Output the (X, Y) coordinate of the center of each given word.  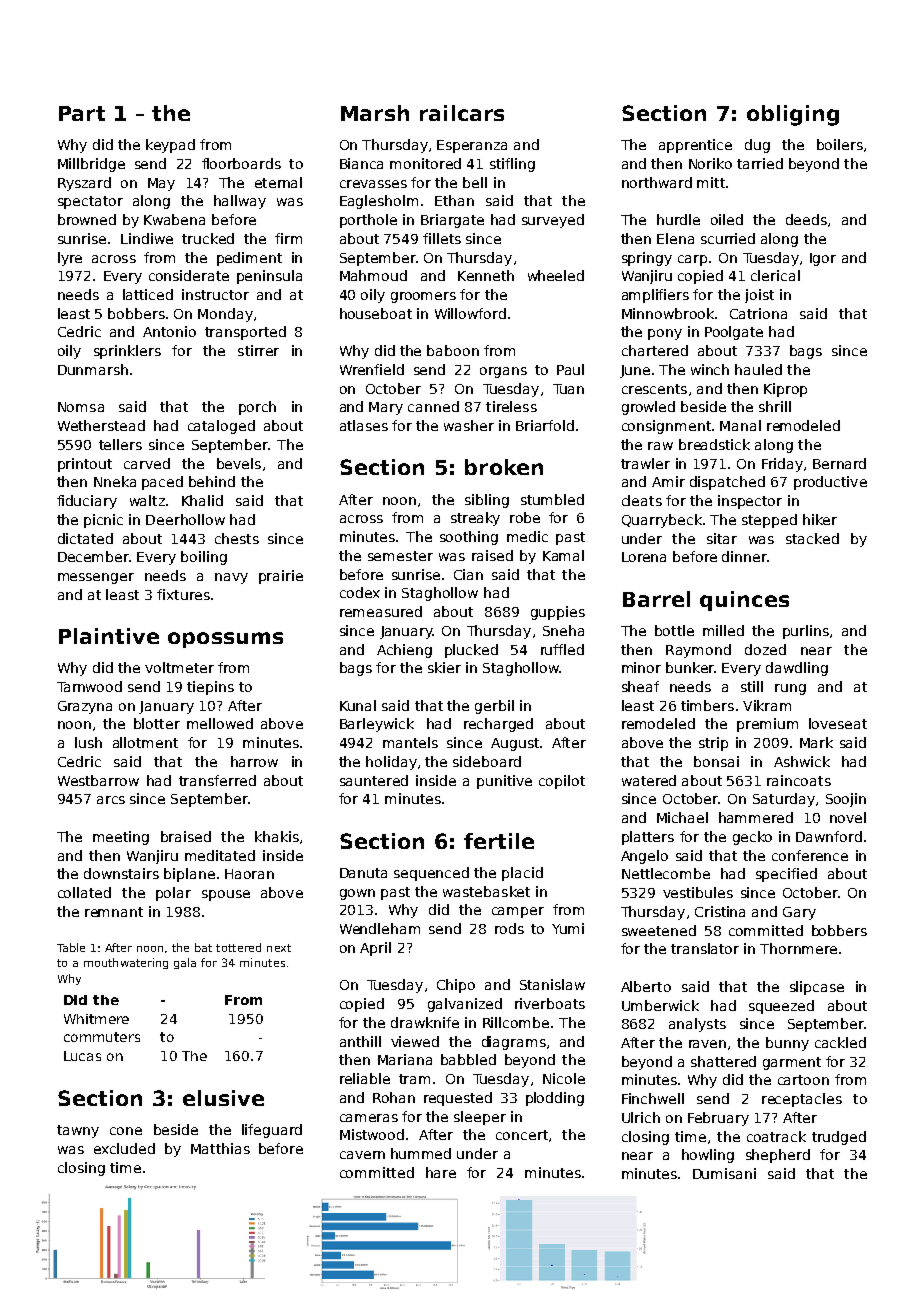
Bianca (361, 163)
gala (185, 963)
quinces (744, 601)
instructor (215, 294)
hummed (421, 1153)
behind (212, 481)
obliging (793, 115)
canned (433, 406)
